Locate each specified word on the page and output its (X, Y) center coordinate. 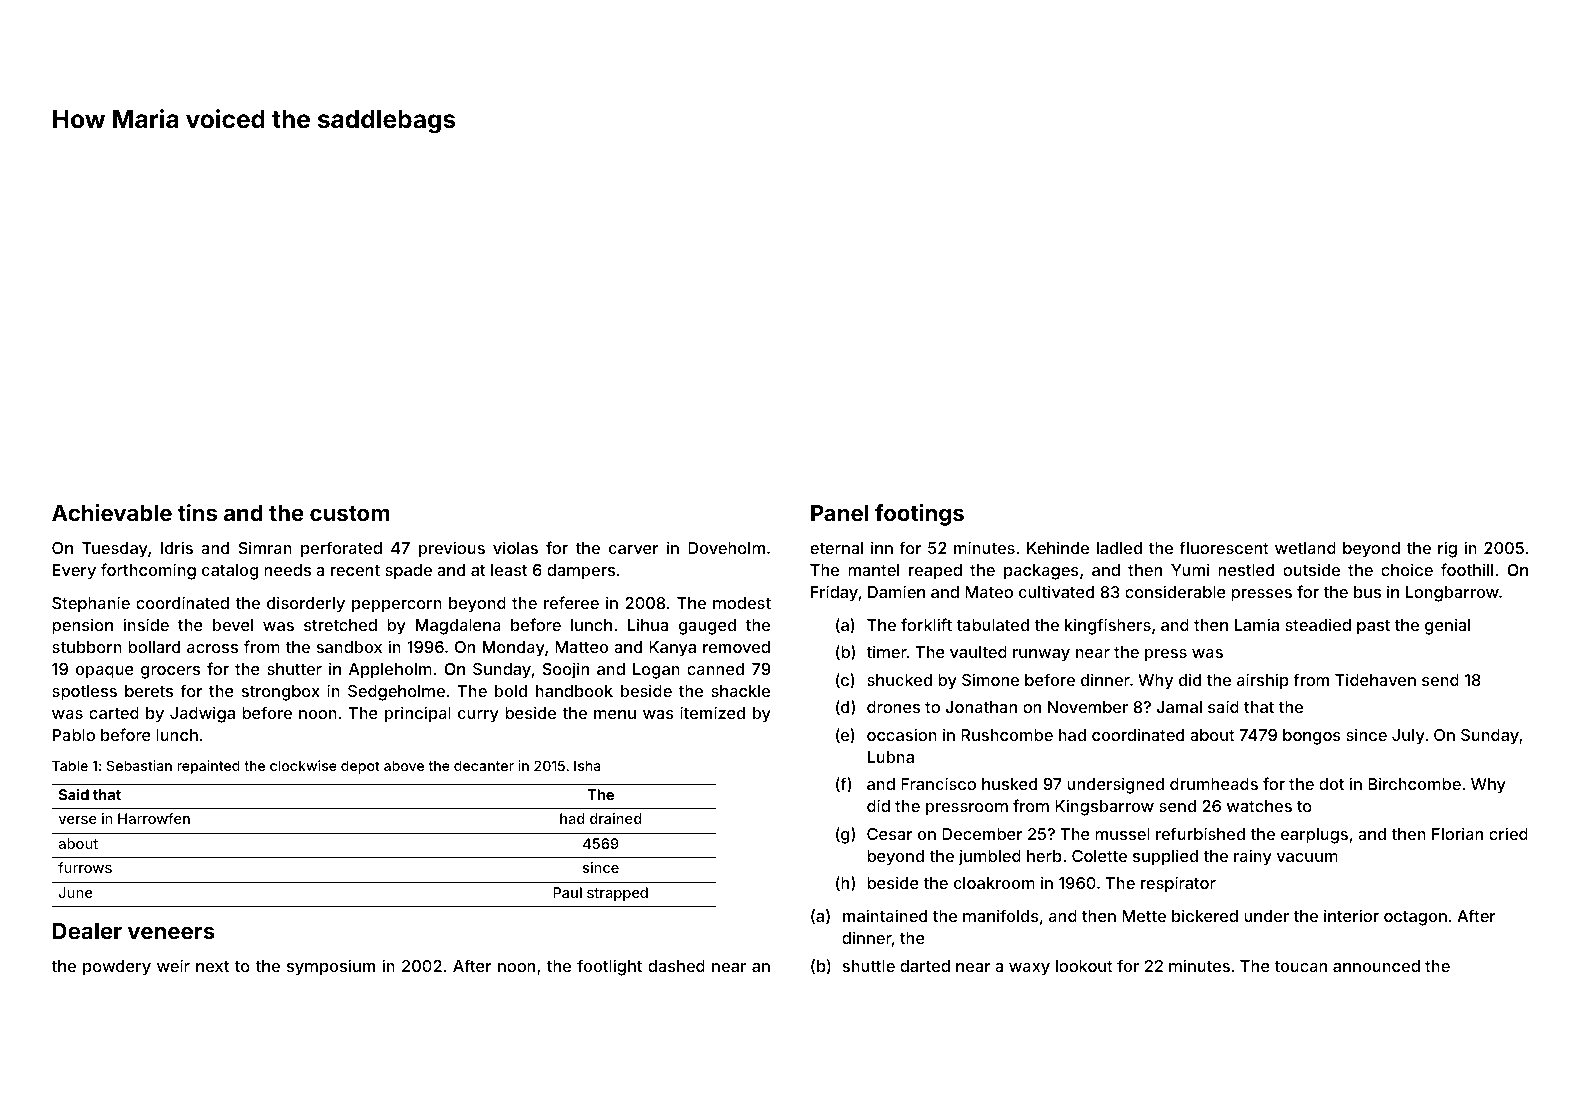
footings (919, 515)
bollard (154, 647)
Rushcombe (1007, 735)
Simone (990, 679)
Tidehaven (1375, 679)
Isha (587, 765)
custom (349, 513)
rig (1447, 549)
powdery (117, 968)
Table (70, 765)
